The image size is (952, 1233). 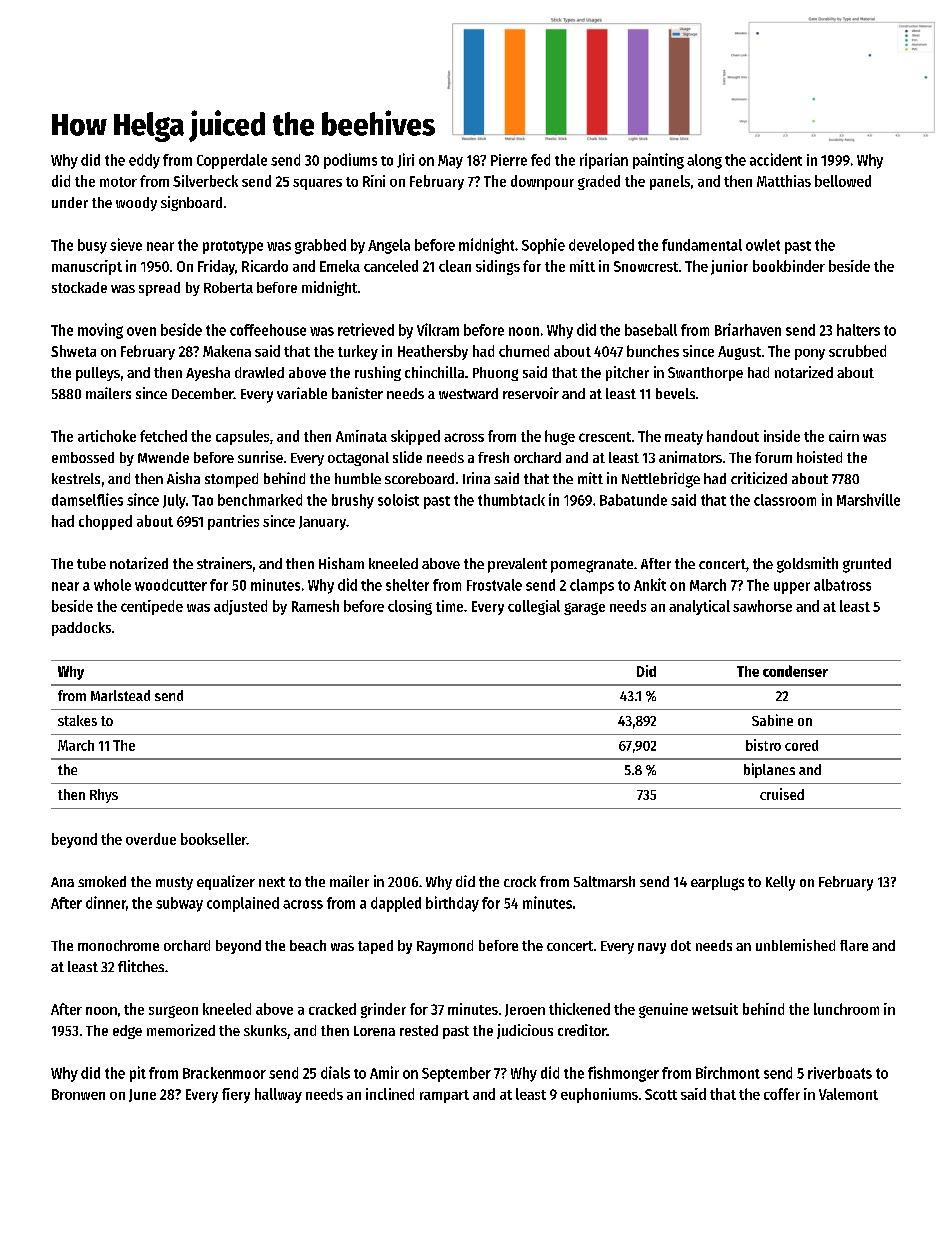 What do you see at coordinates (144, 161) in the screenshot?
I see `eddy` at bounding box center [144, 161].
